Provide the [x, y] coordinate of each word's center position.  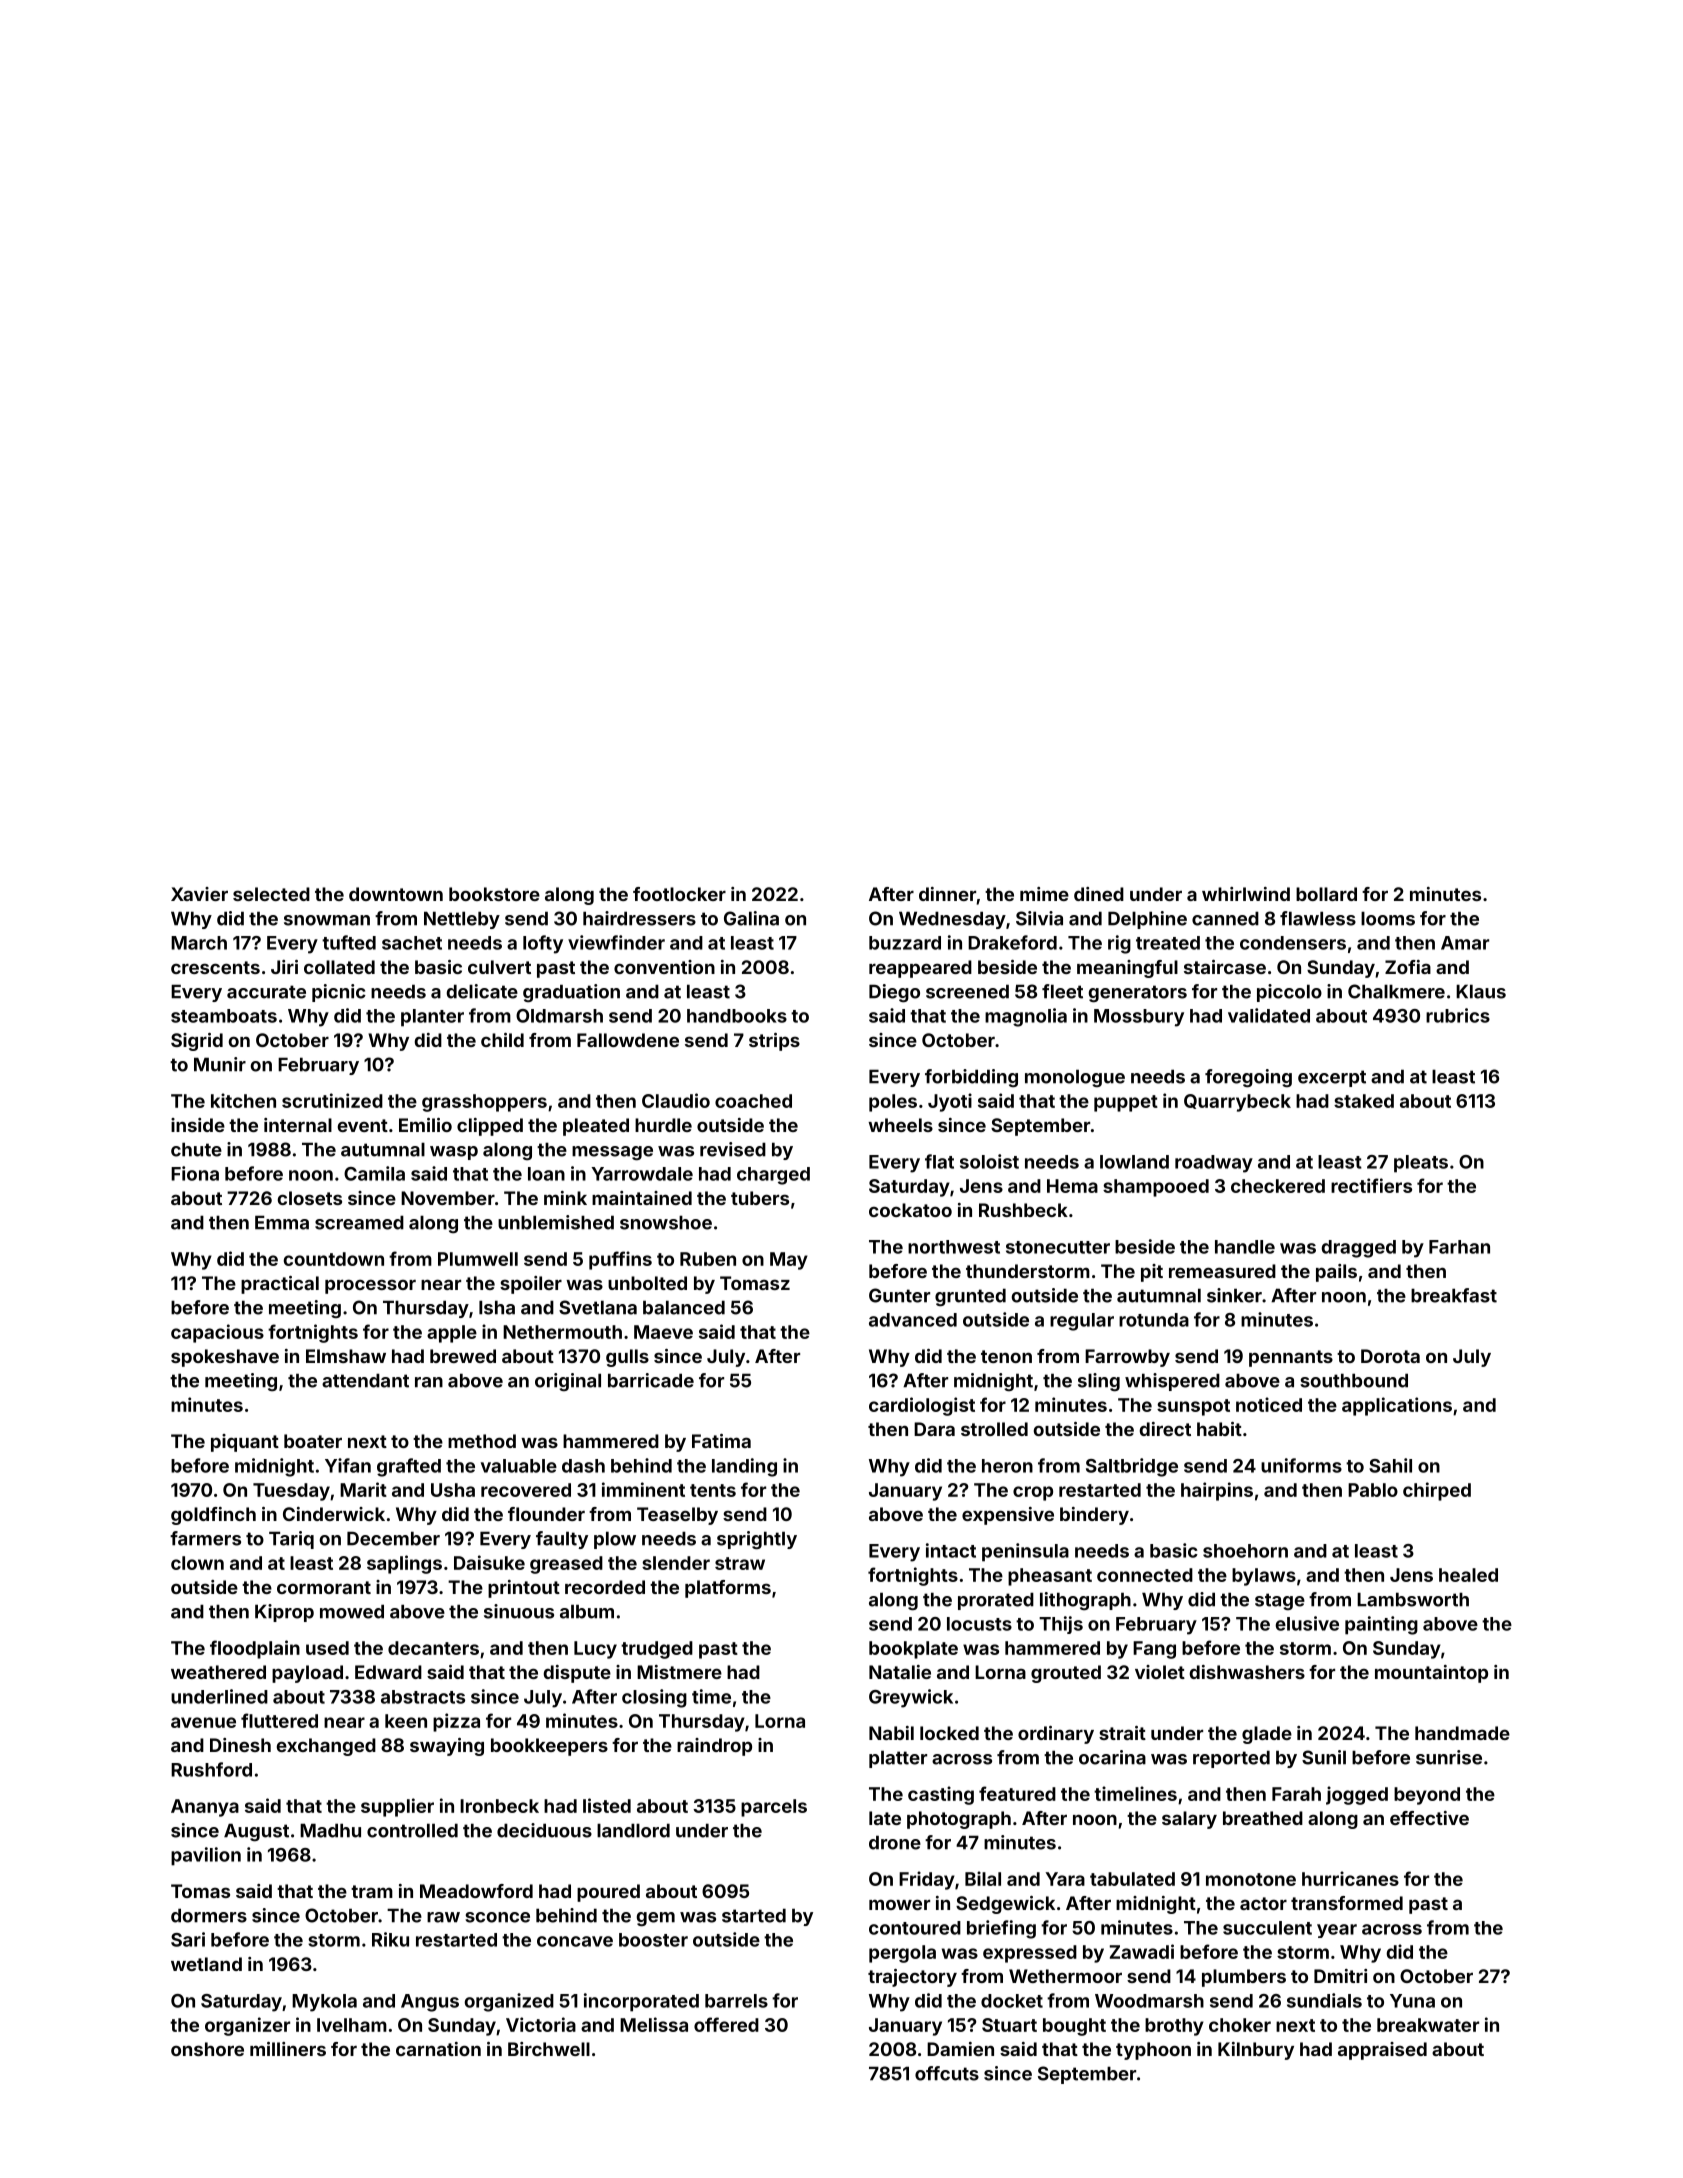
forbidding [971, 1078]
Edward [388, 1672]
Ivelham [352, 2025]
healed [1468, 1575]
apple [452, 1334]
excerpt [1332, 1078]
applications [1397, 1406]
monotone [1251, 1879]
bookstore [494, 894]
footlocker [679, 894]
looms [1388, 918]
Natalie [900, 1672]
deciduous [544, 1830]
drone [895, 1842]
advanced [913, 1320]
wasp [454, 1153]
